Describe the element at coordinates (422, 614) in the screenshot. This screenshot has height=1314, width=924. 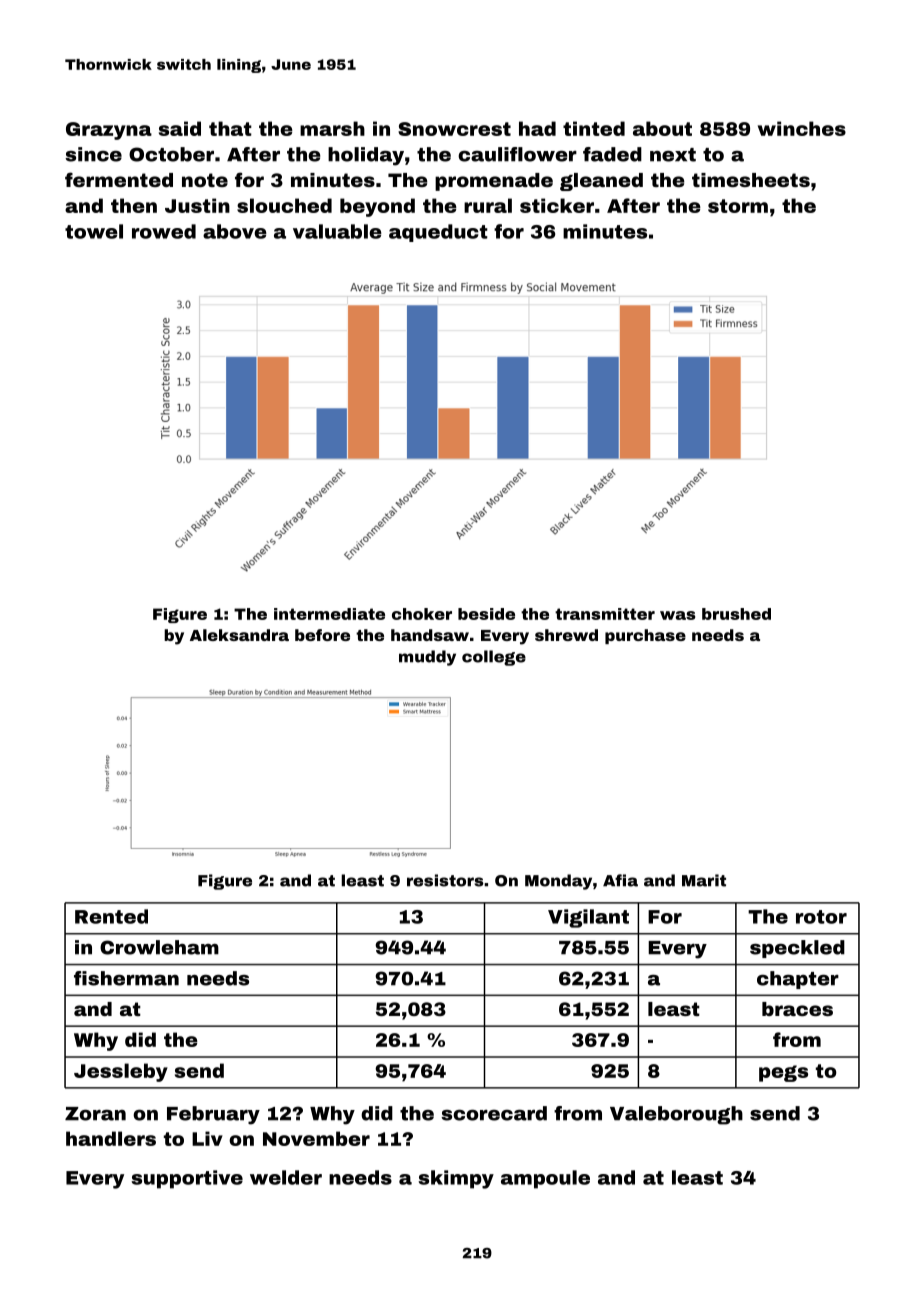
I see `choker` at that location.
